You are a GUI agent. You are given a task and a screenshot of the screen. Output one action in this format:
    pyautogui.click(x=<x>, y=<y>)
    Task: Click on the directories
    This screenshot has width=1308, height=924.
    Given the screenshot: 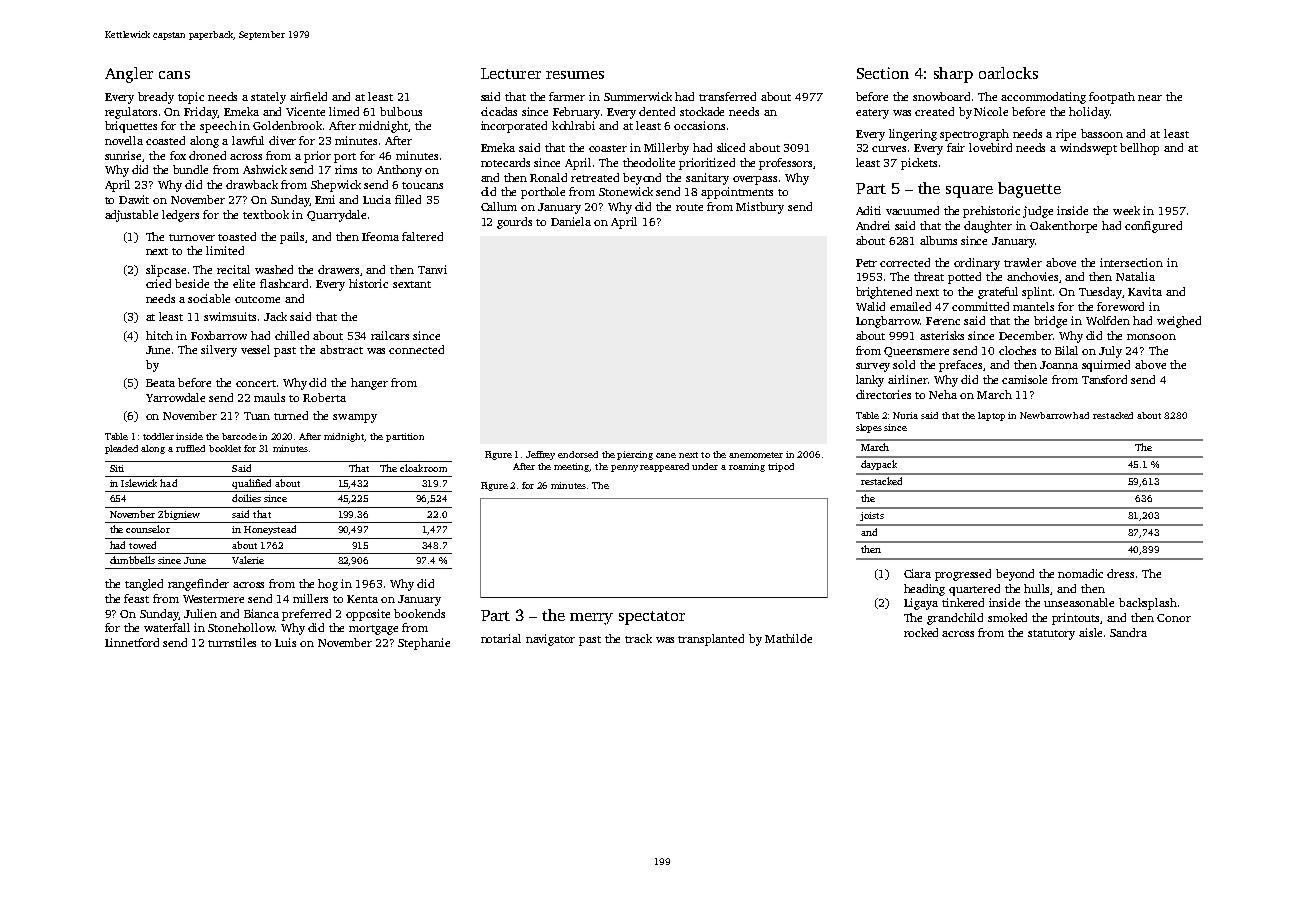 What is the action you would take?
    pyautogui.click(x=883, y=394)
